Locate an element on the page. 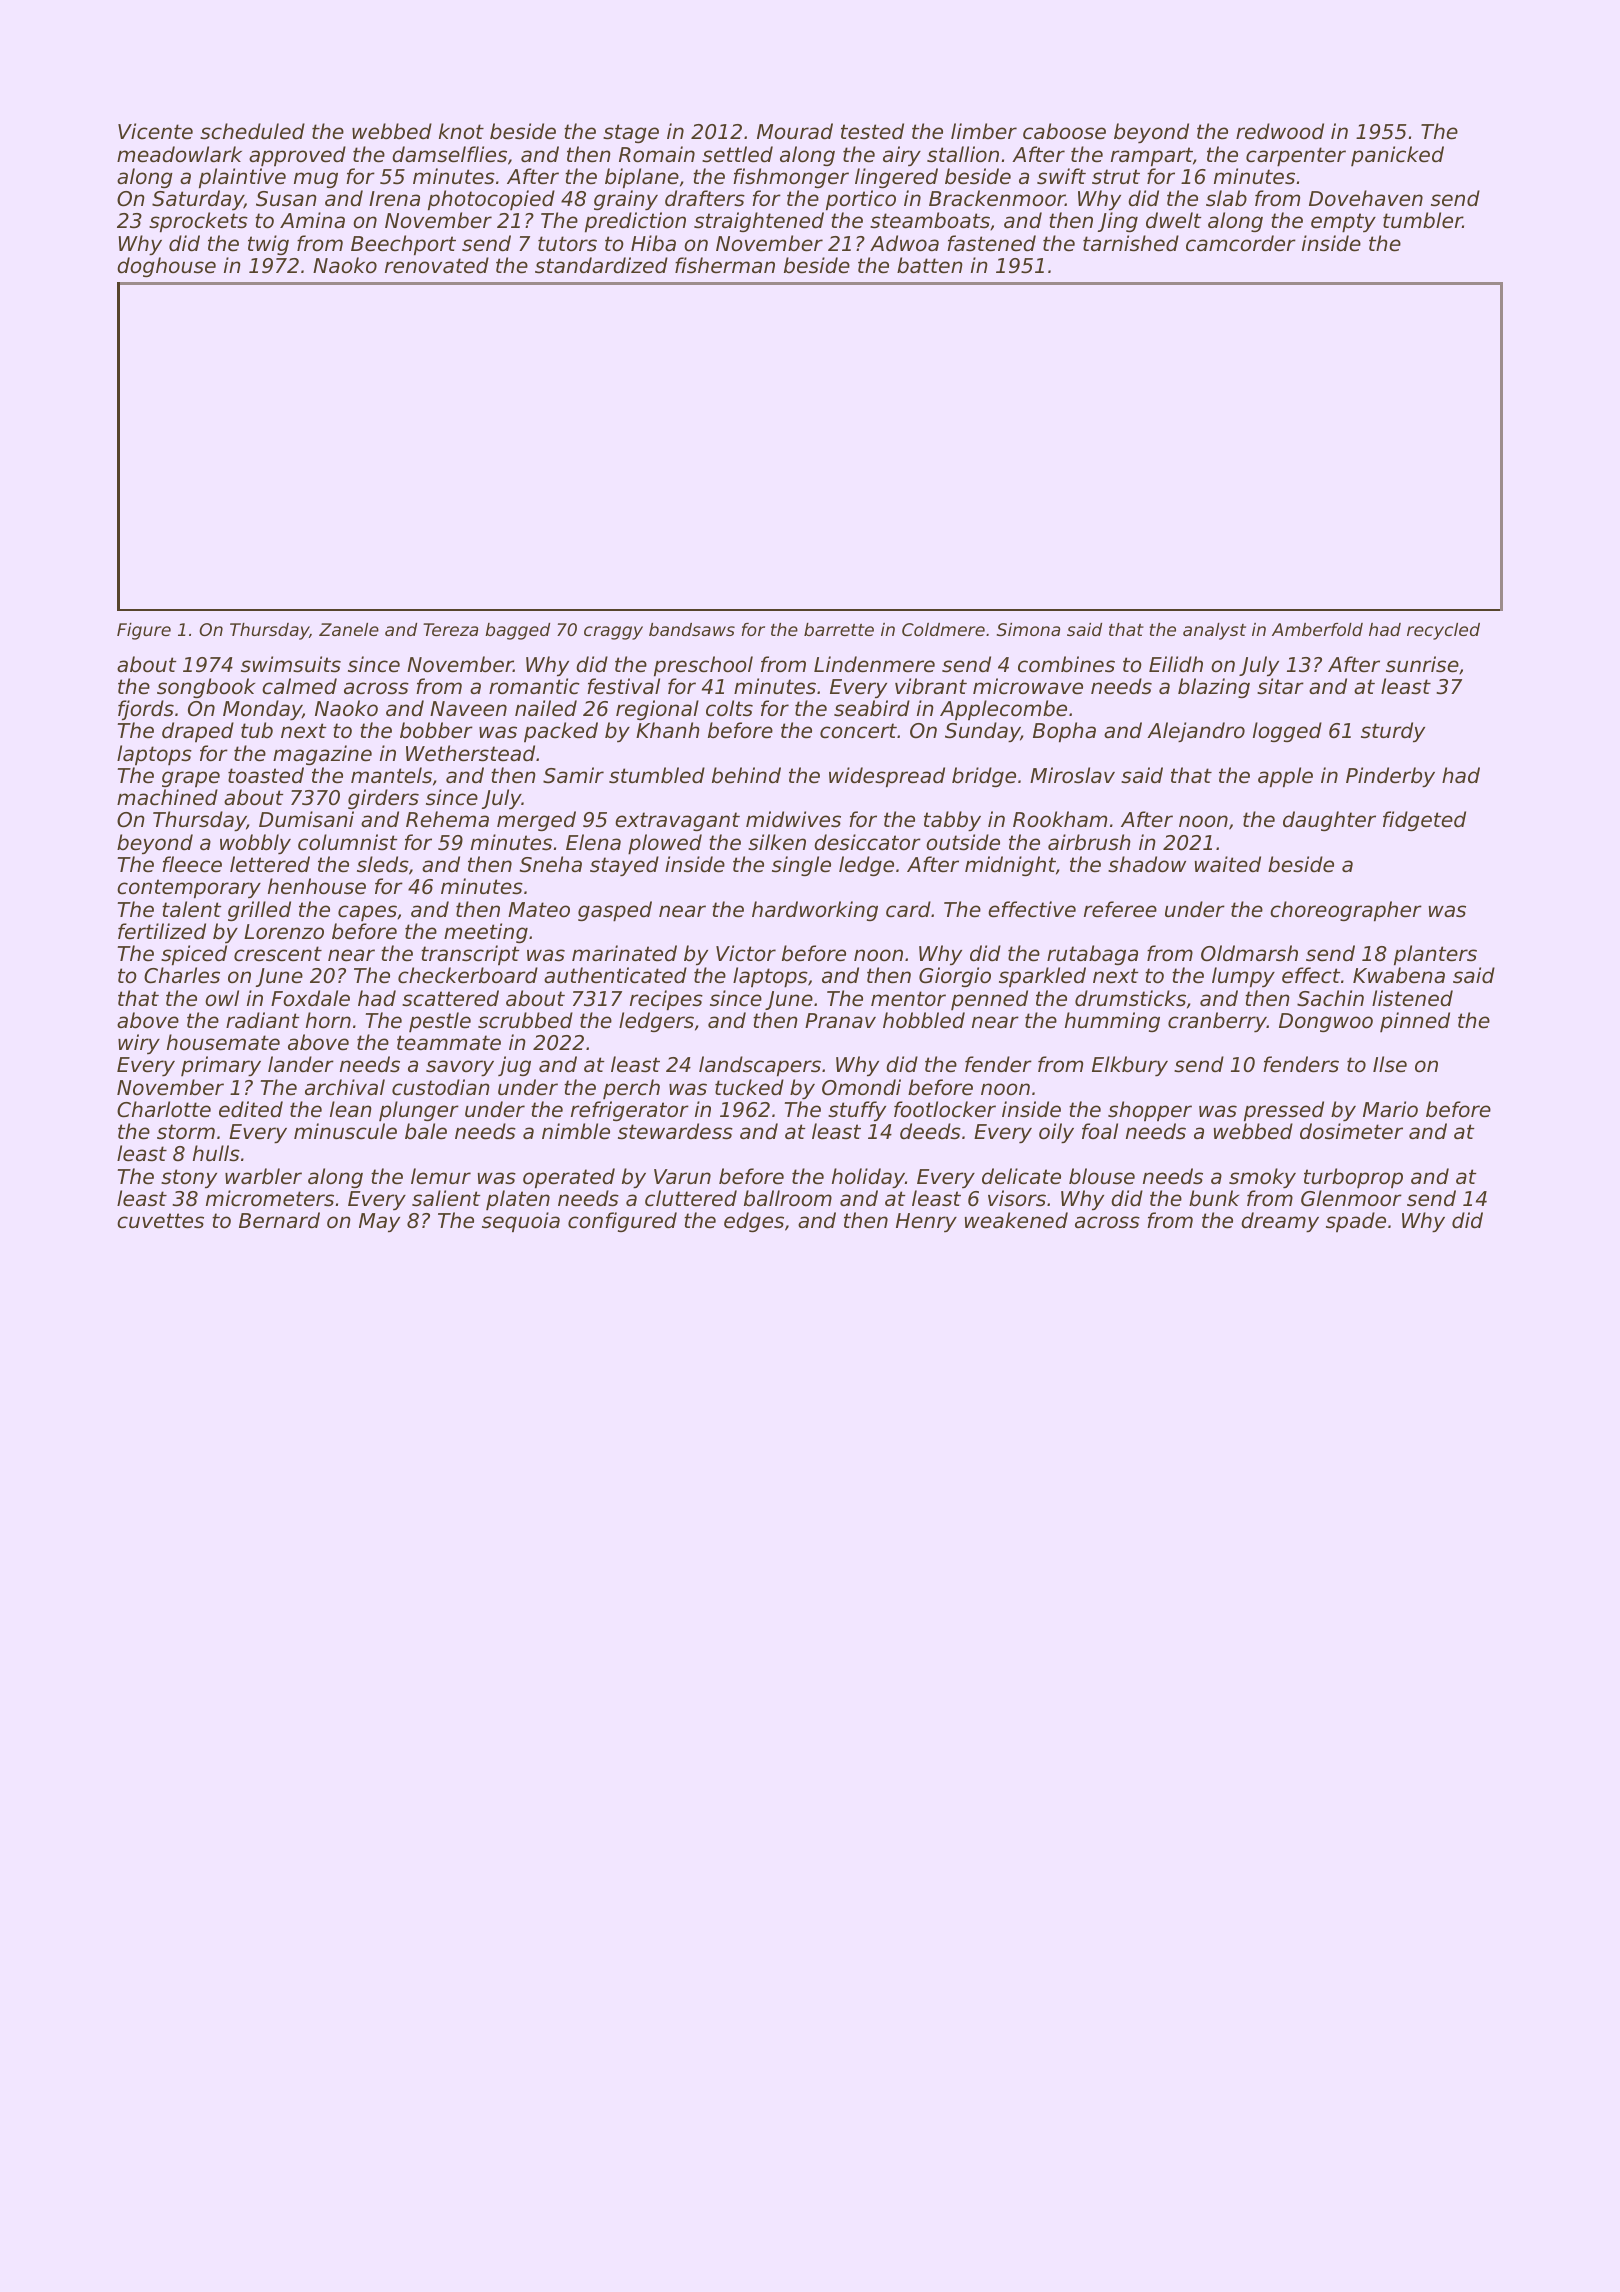 The image size is (1620, 2292). card is located at coordinates (908, 909).
